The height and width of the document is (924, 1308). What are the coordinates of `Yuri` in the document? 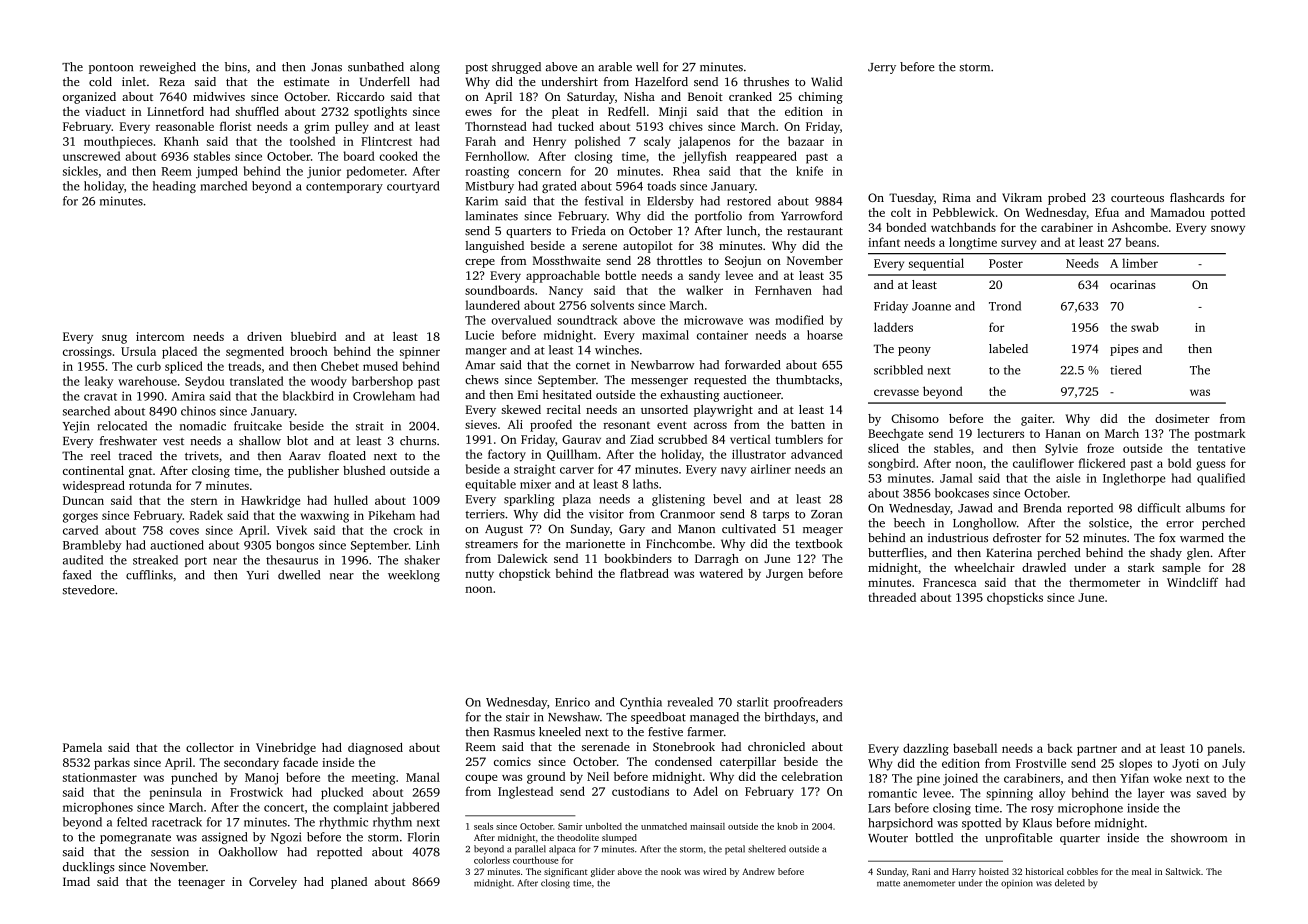 It's located at (257, 575).
